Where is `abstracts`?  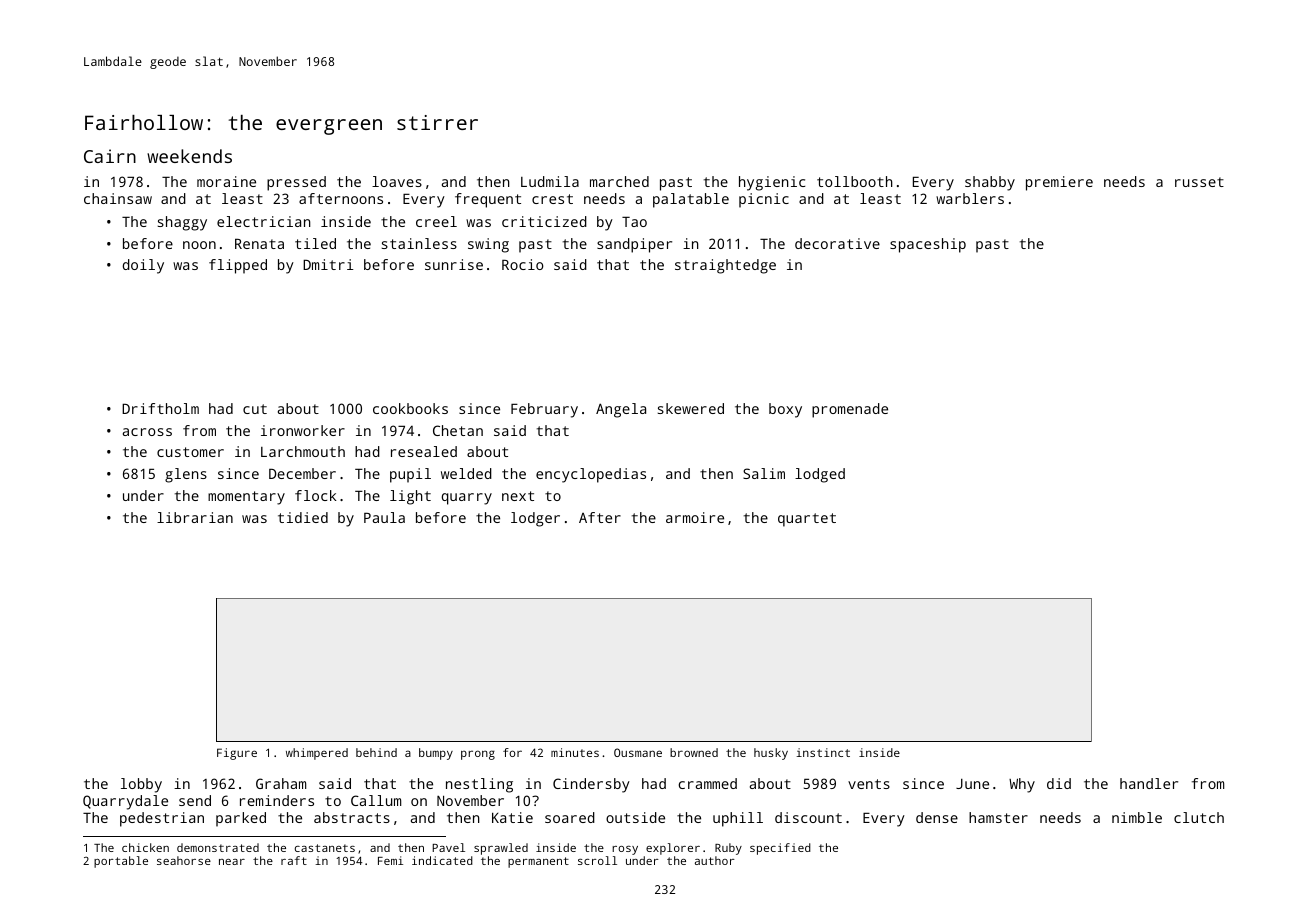
abstracts is located at coordinates (352, 817).
